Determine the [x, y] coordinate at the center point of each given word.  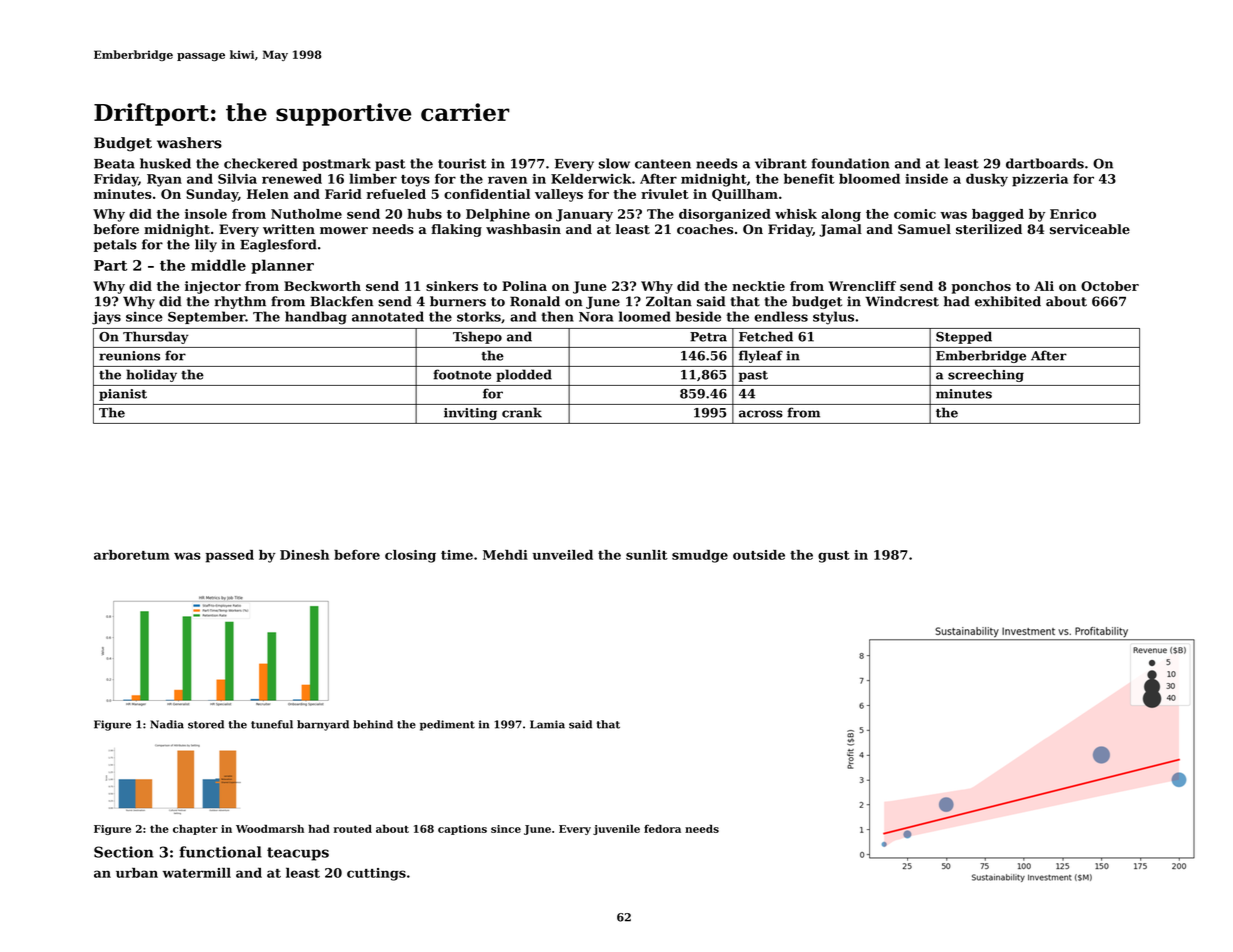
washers [189, 143]
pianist [123, 395]
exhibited [1008, 301]
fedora [662, 828]
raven [507, 180]
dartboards [1045, 163]
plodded [524, 375]
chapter [195, 830]
